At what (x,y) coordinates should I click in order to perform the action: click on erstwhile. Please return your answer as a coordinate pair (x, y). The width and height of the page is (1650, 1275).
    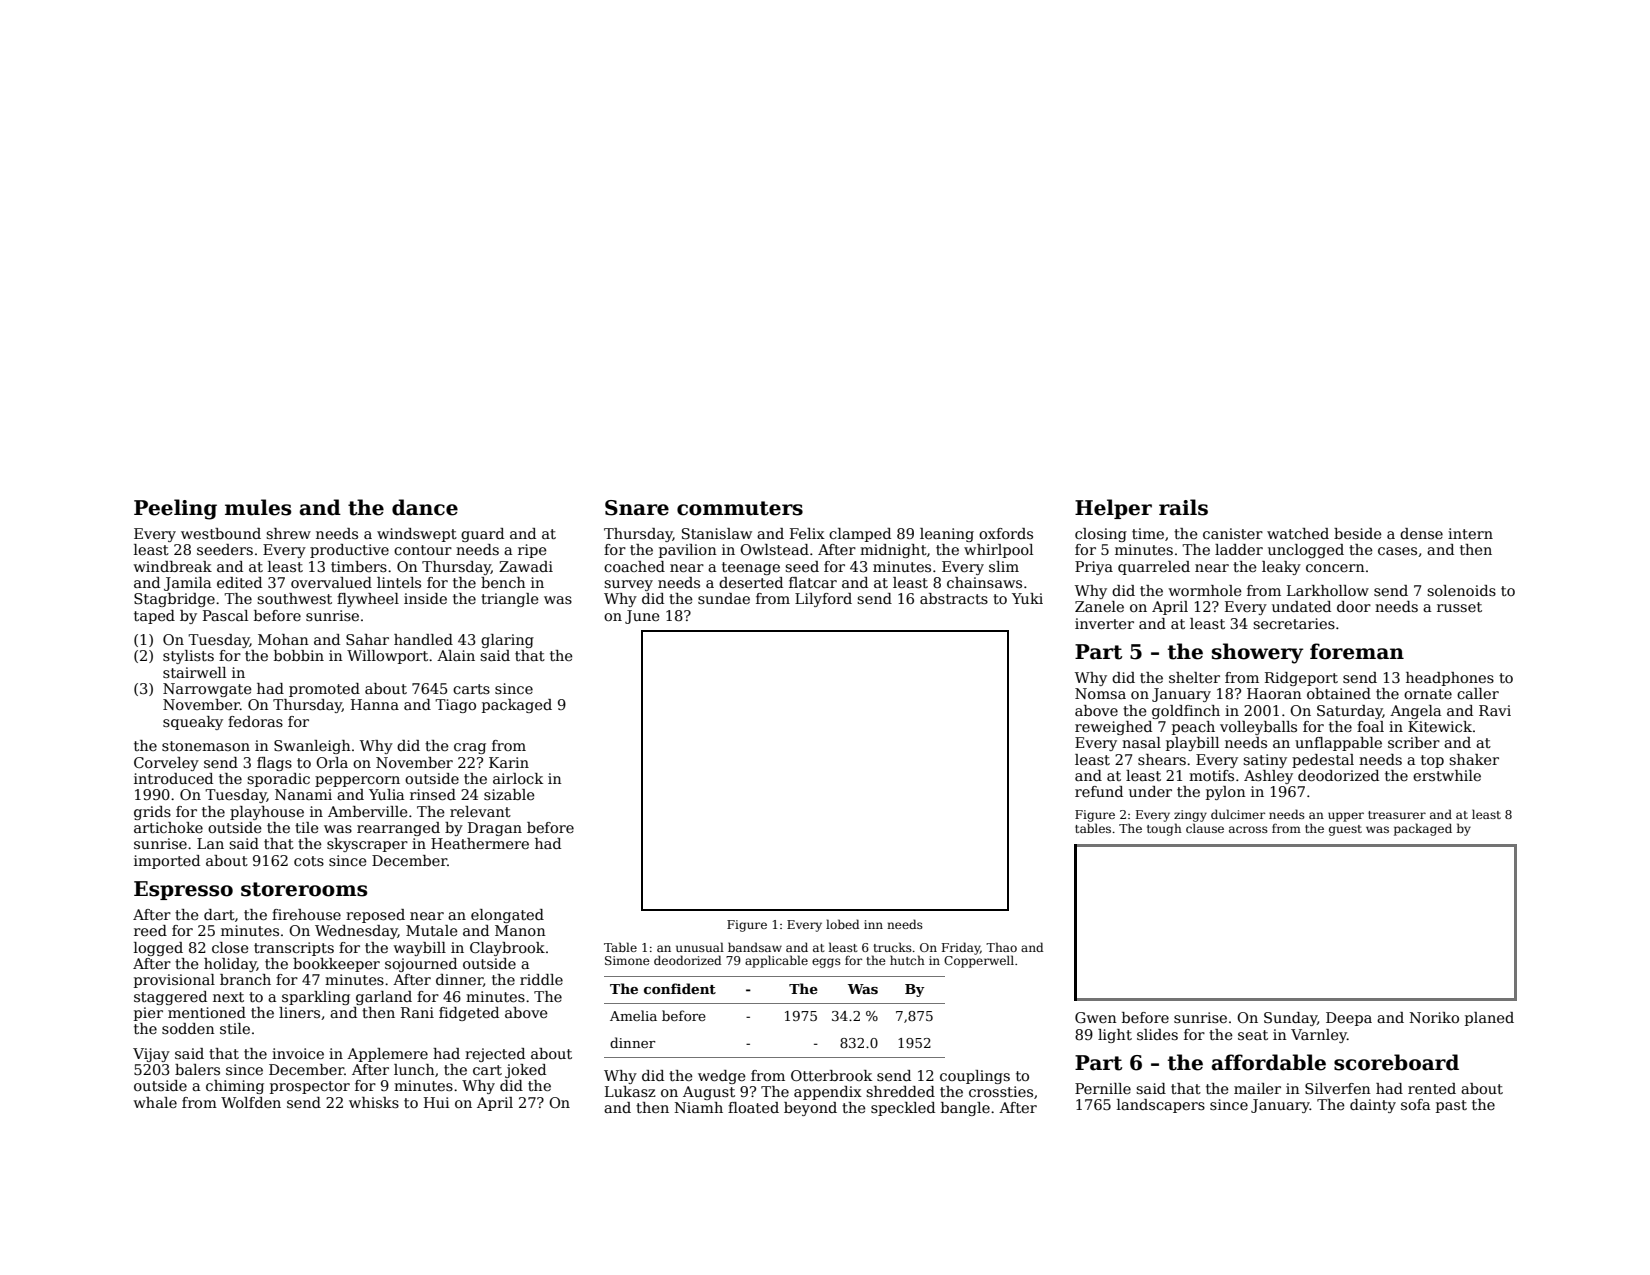
    Looking at the image, I should click on (1447, 775).
